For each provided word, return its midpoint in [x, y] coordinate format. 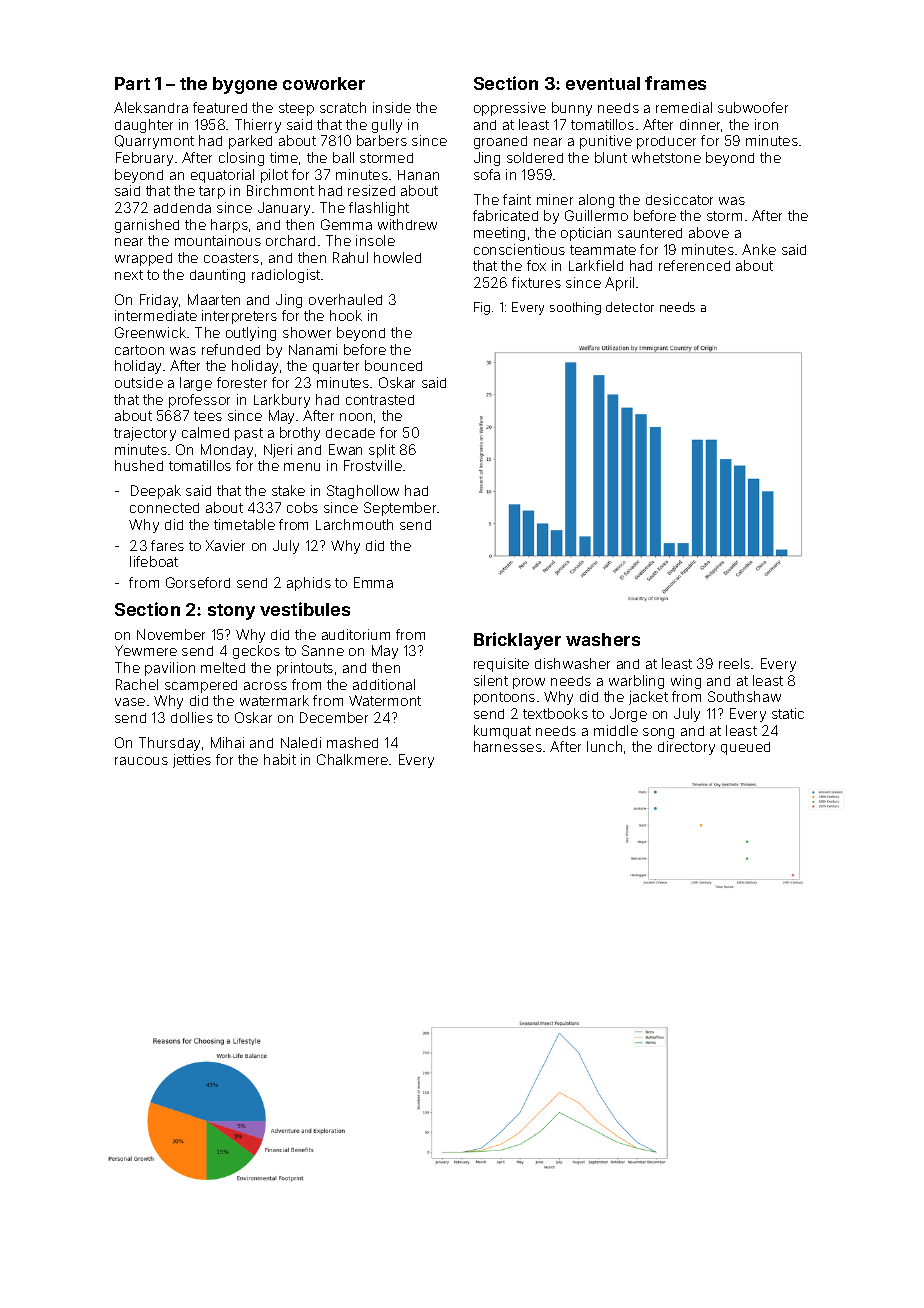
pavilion [170, 669]
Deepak [156, 492]
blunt [611, 157]
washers [603, 639]
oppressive [510, 109]
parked [250, 142]
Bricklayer [517, 641]
